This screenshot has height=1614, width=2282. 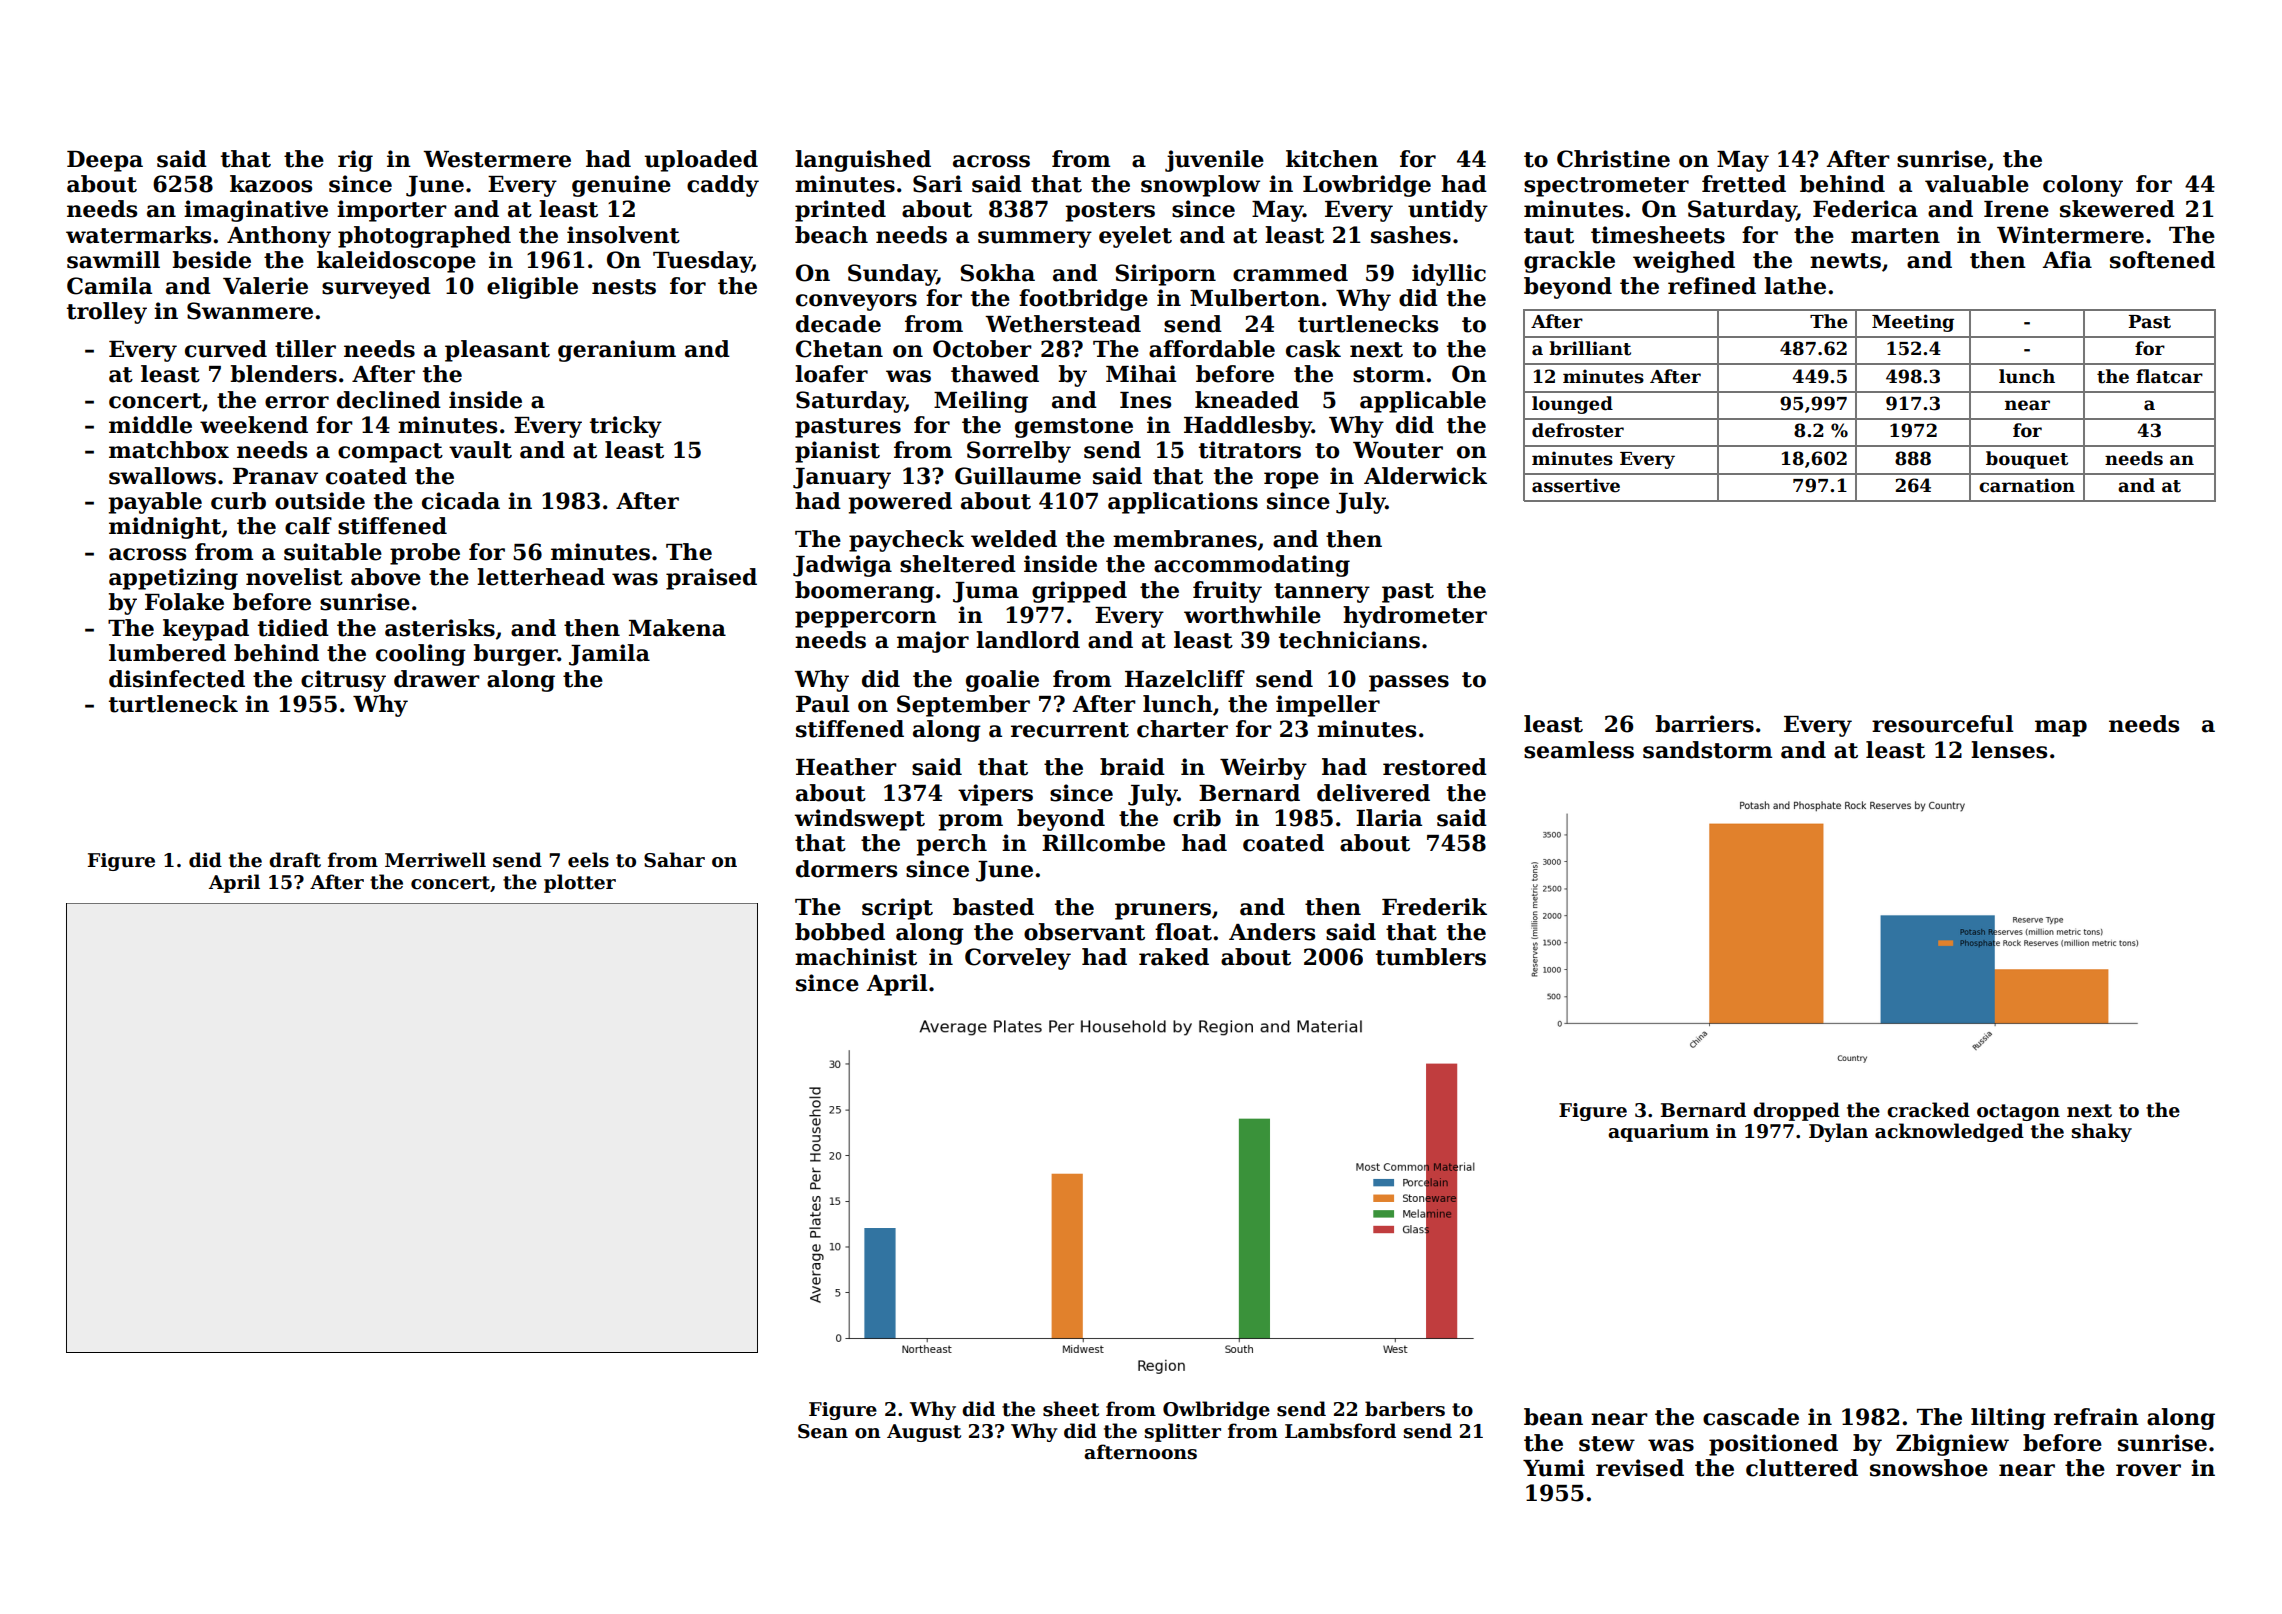 What do you see at coordinates (626, 427) in the screenshot?
I see `tricky` at bounding box center [626, 427].
